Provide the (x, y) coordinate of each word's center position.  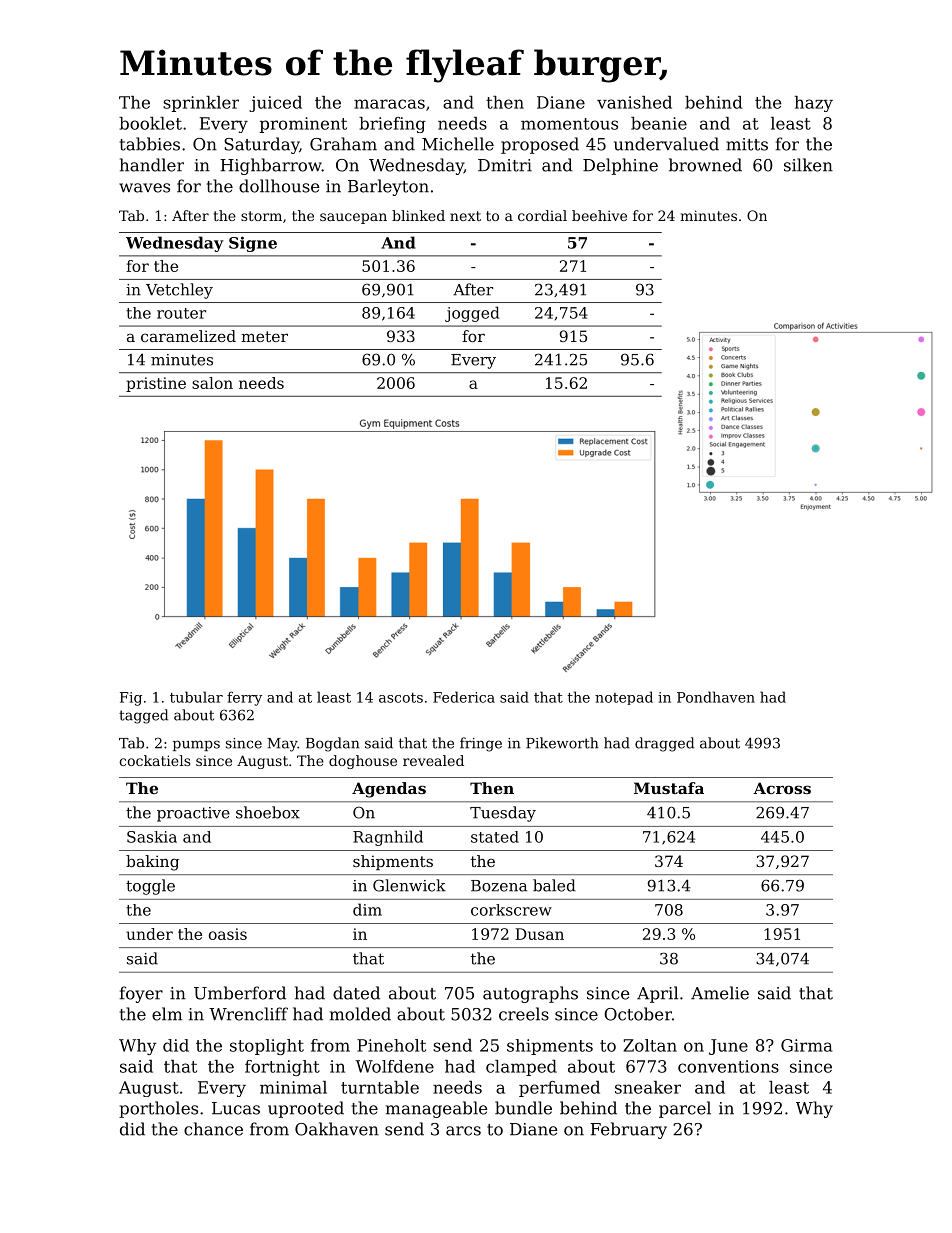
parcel (685, 1109)
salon (212, 383)
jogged (472, 314)
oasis (228, 934)
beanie (659, 123)
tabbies (150, 144)
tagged (143, 716)
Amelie (720, 993)
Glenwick (409, 885)
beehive (599, 215)
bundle (523, 1108)
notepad (624, 698)
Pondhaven (716, 697)
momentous (569, 124)
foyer (141, 994)
